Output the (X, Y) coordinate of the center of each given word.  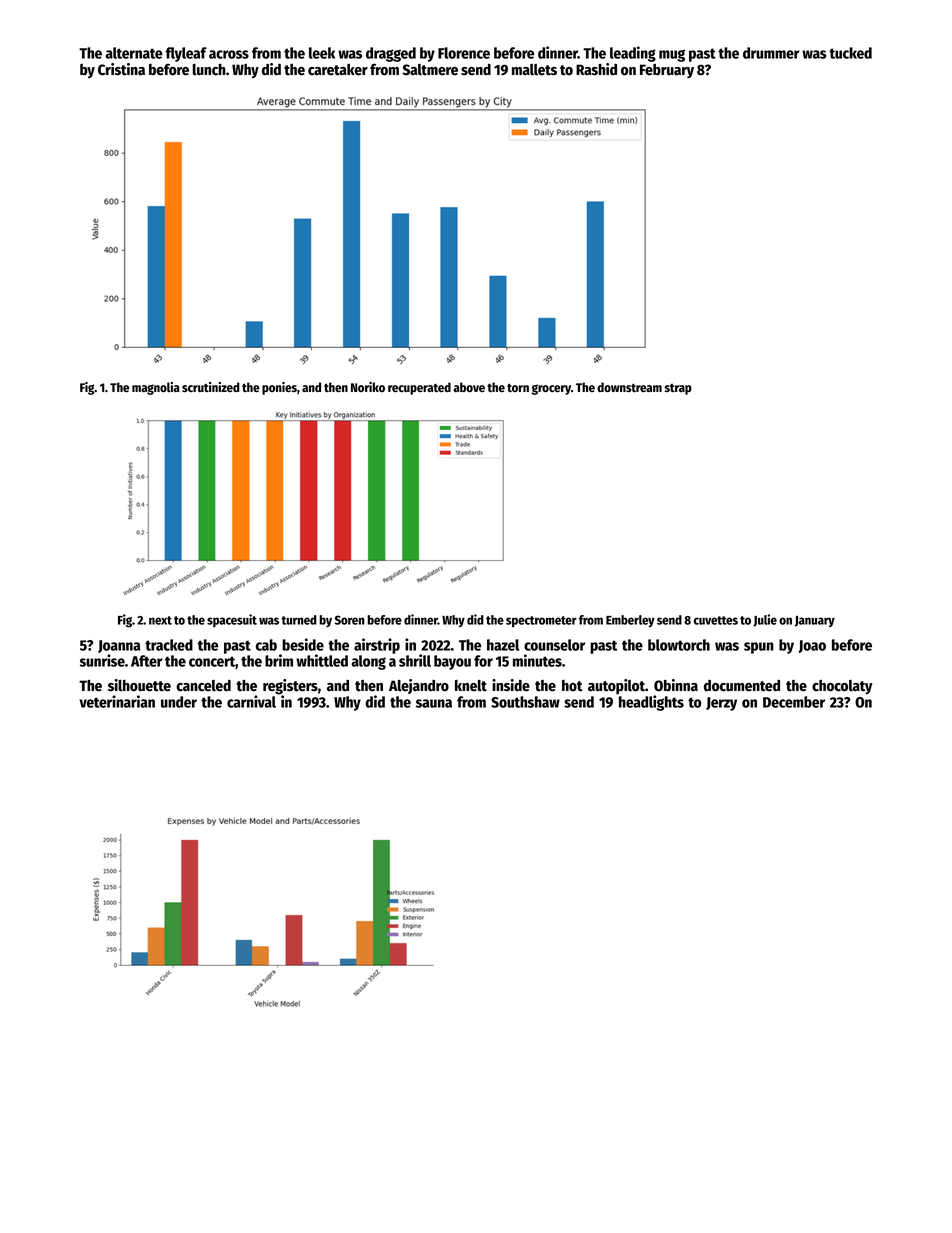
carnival (251, 701)
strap (678, 389)
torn (518, 388)
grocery (551, 389)
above (469, 387)
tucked (850, 53)
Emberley (630, 621)
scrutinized (211, 387)
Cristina (121, 69)
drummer (771, 53)
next (160, 620)
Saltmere (430, 70)
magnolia (156, 388)
